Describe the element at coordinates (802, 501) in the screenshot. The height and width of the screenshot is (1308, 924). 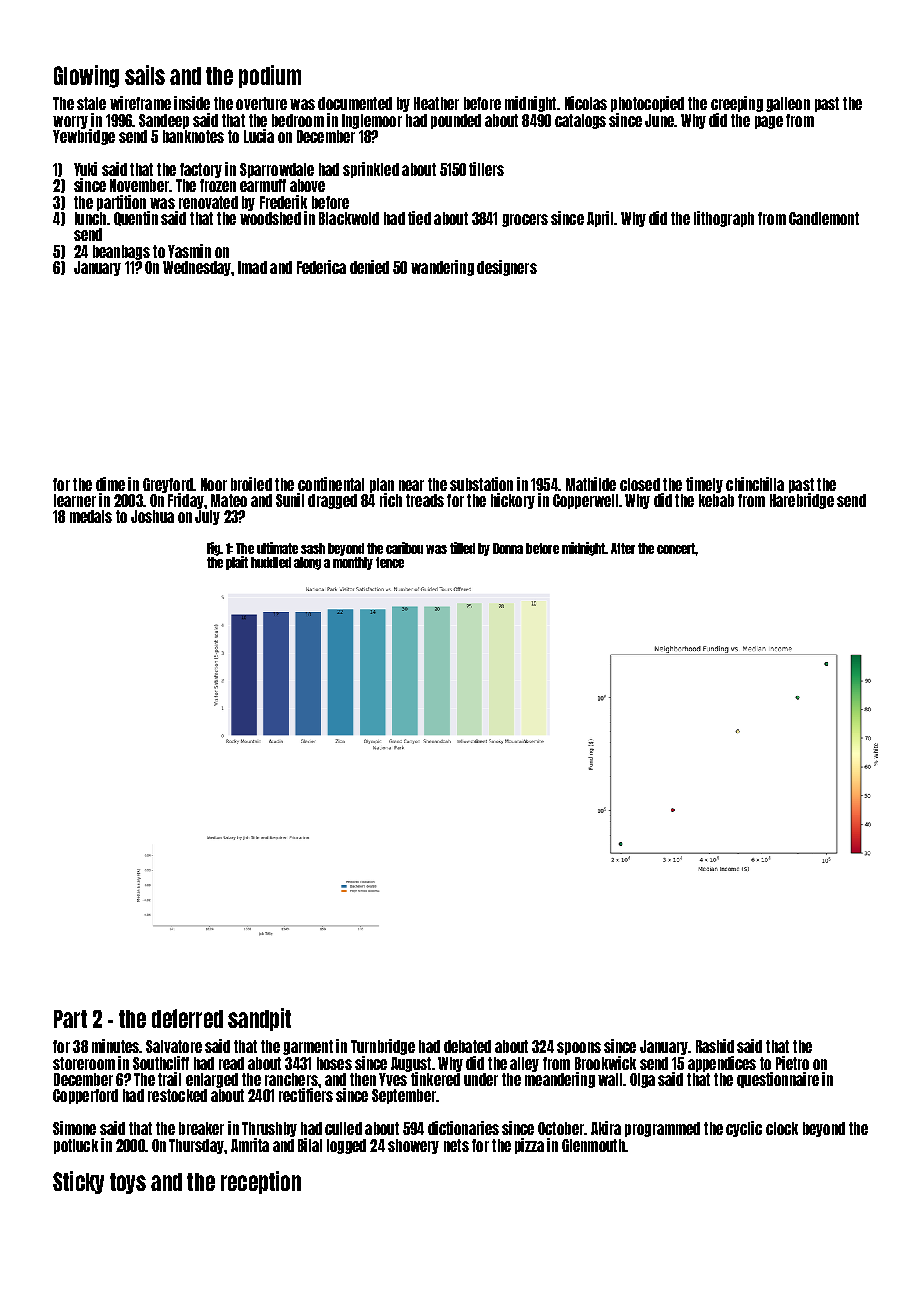
I see `Harebridge` at that location.
